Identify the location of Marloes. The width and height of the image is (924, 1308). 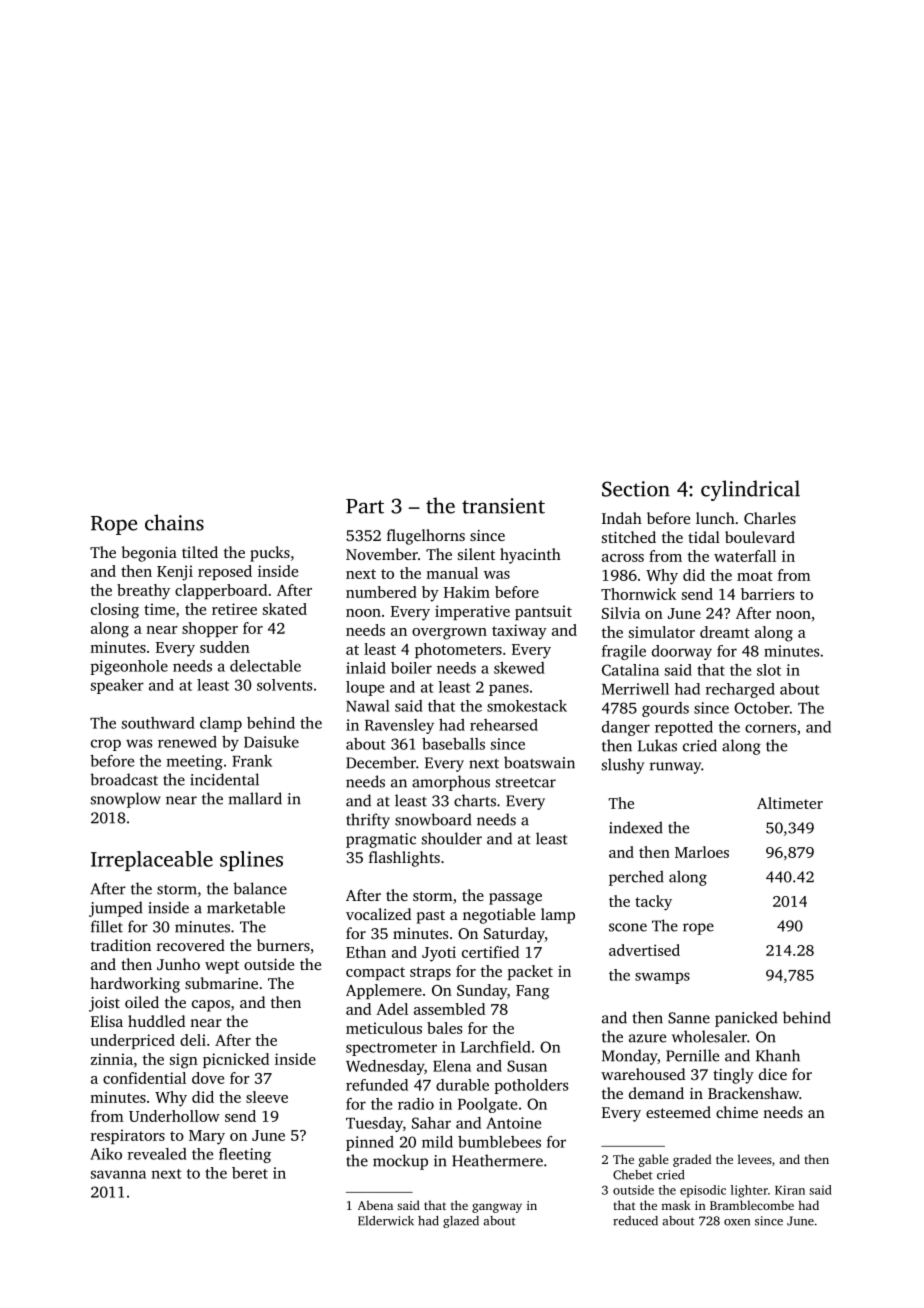
(702, 852).
